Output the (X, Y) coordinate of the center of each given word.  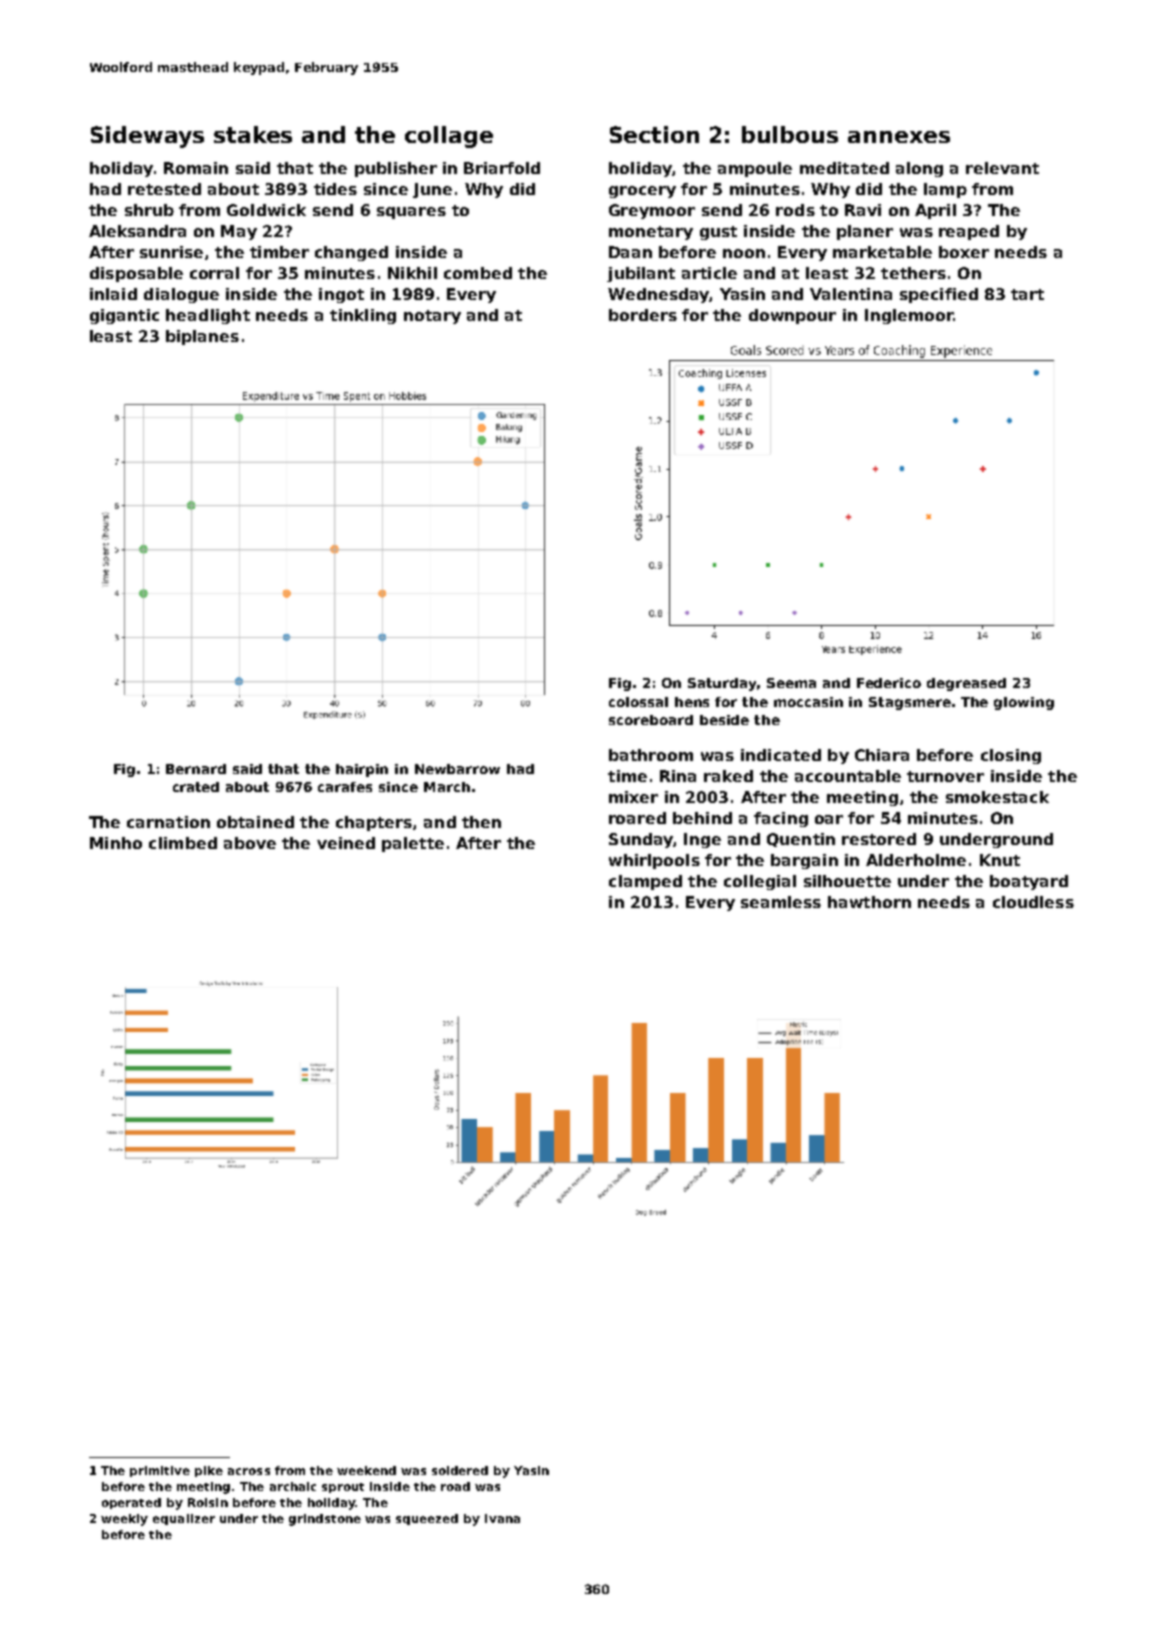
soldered (460, 1470)
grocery (642, 192)
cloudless (1033, 902)
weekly (124, 1520)
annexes (899, 137)
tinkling (363, 316)
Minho (116, 843)
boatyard (1029, 882)
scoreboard (651, 720)
